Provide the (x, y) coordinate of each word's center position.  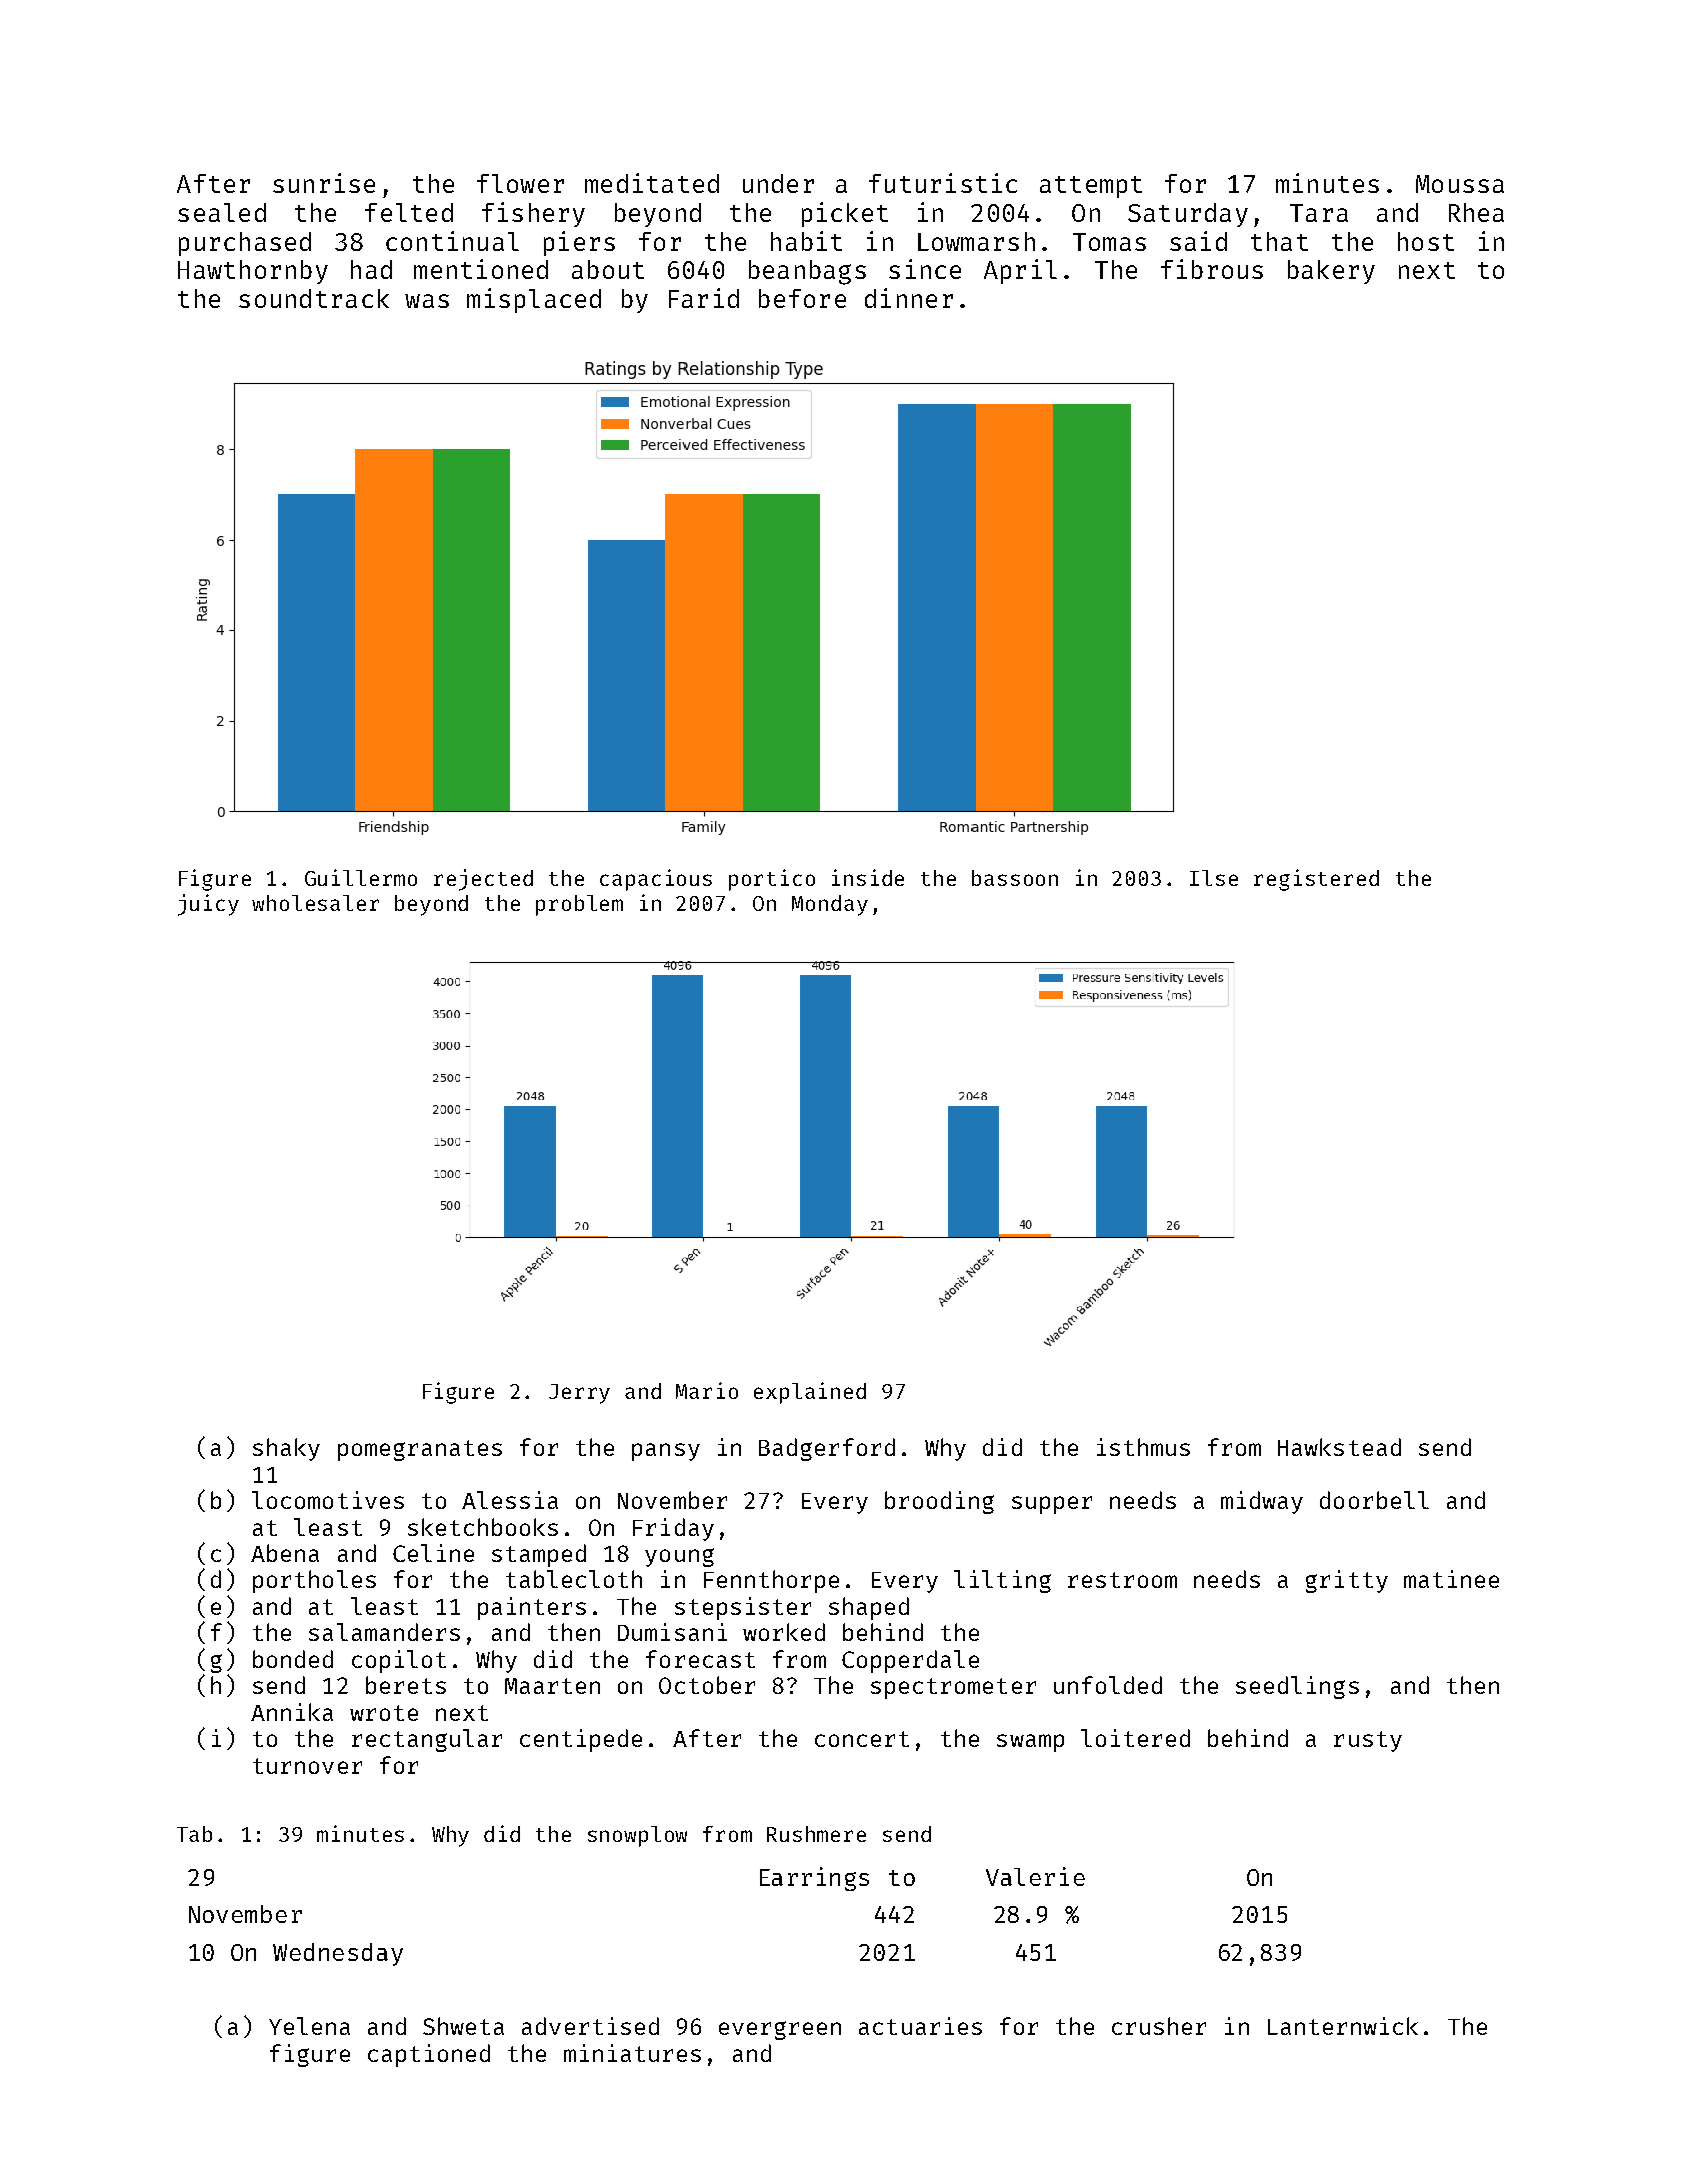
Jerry (579, 1394)
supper (1052, 1505)
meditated (652, 183)
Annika (292, 1712)
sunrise (324, 183)
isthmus (1143, 1447)
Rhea (1476, 212)
